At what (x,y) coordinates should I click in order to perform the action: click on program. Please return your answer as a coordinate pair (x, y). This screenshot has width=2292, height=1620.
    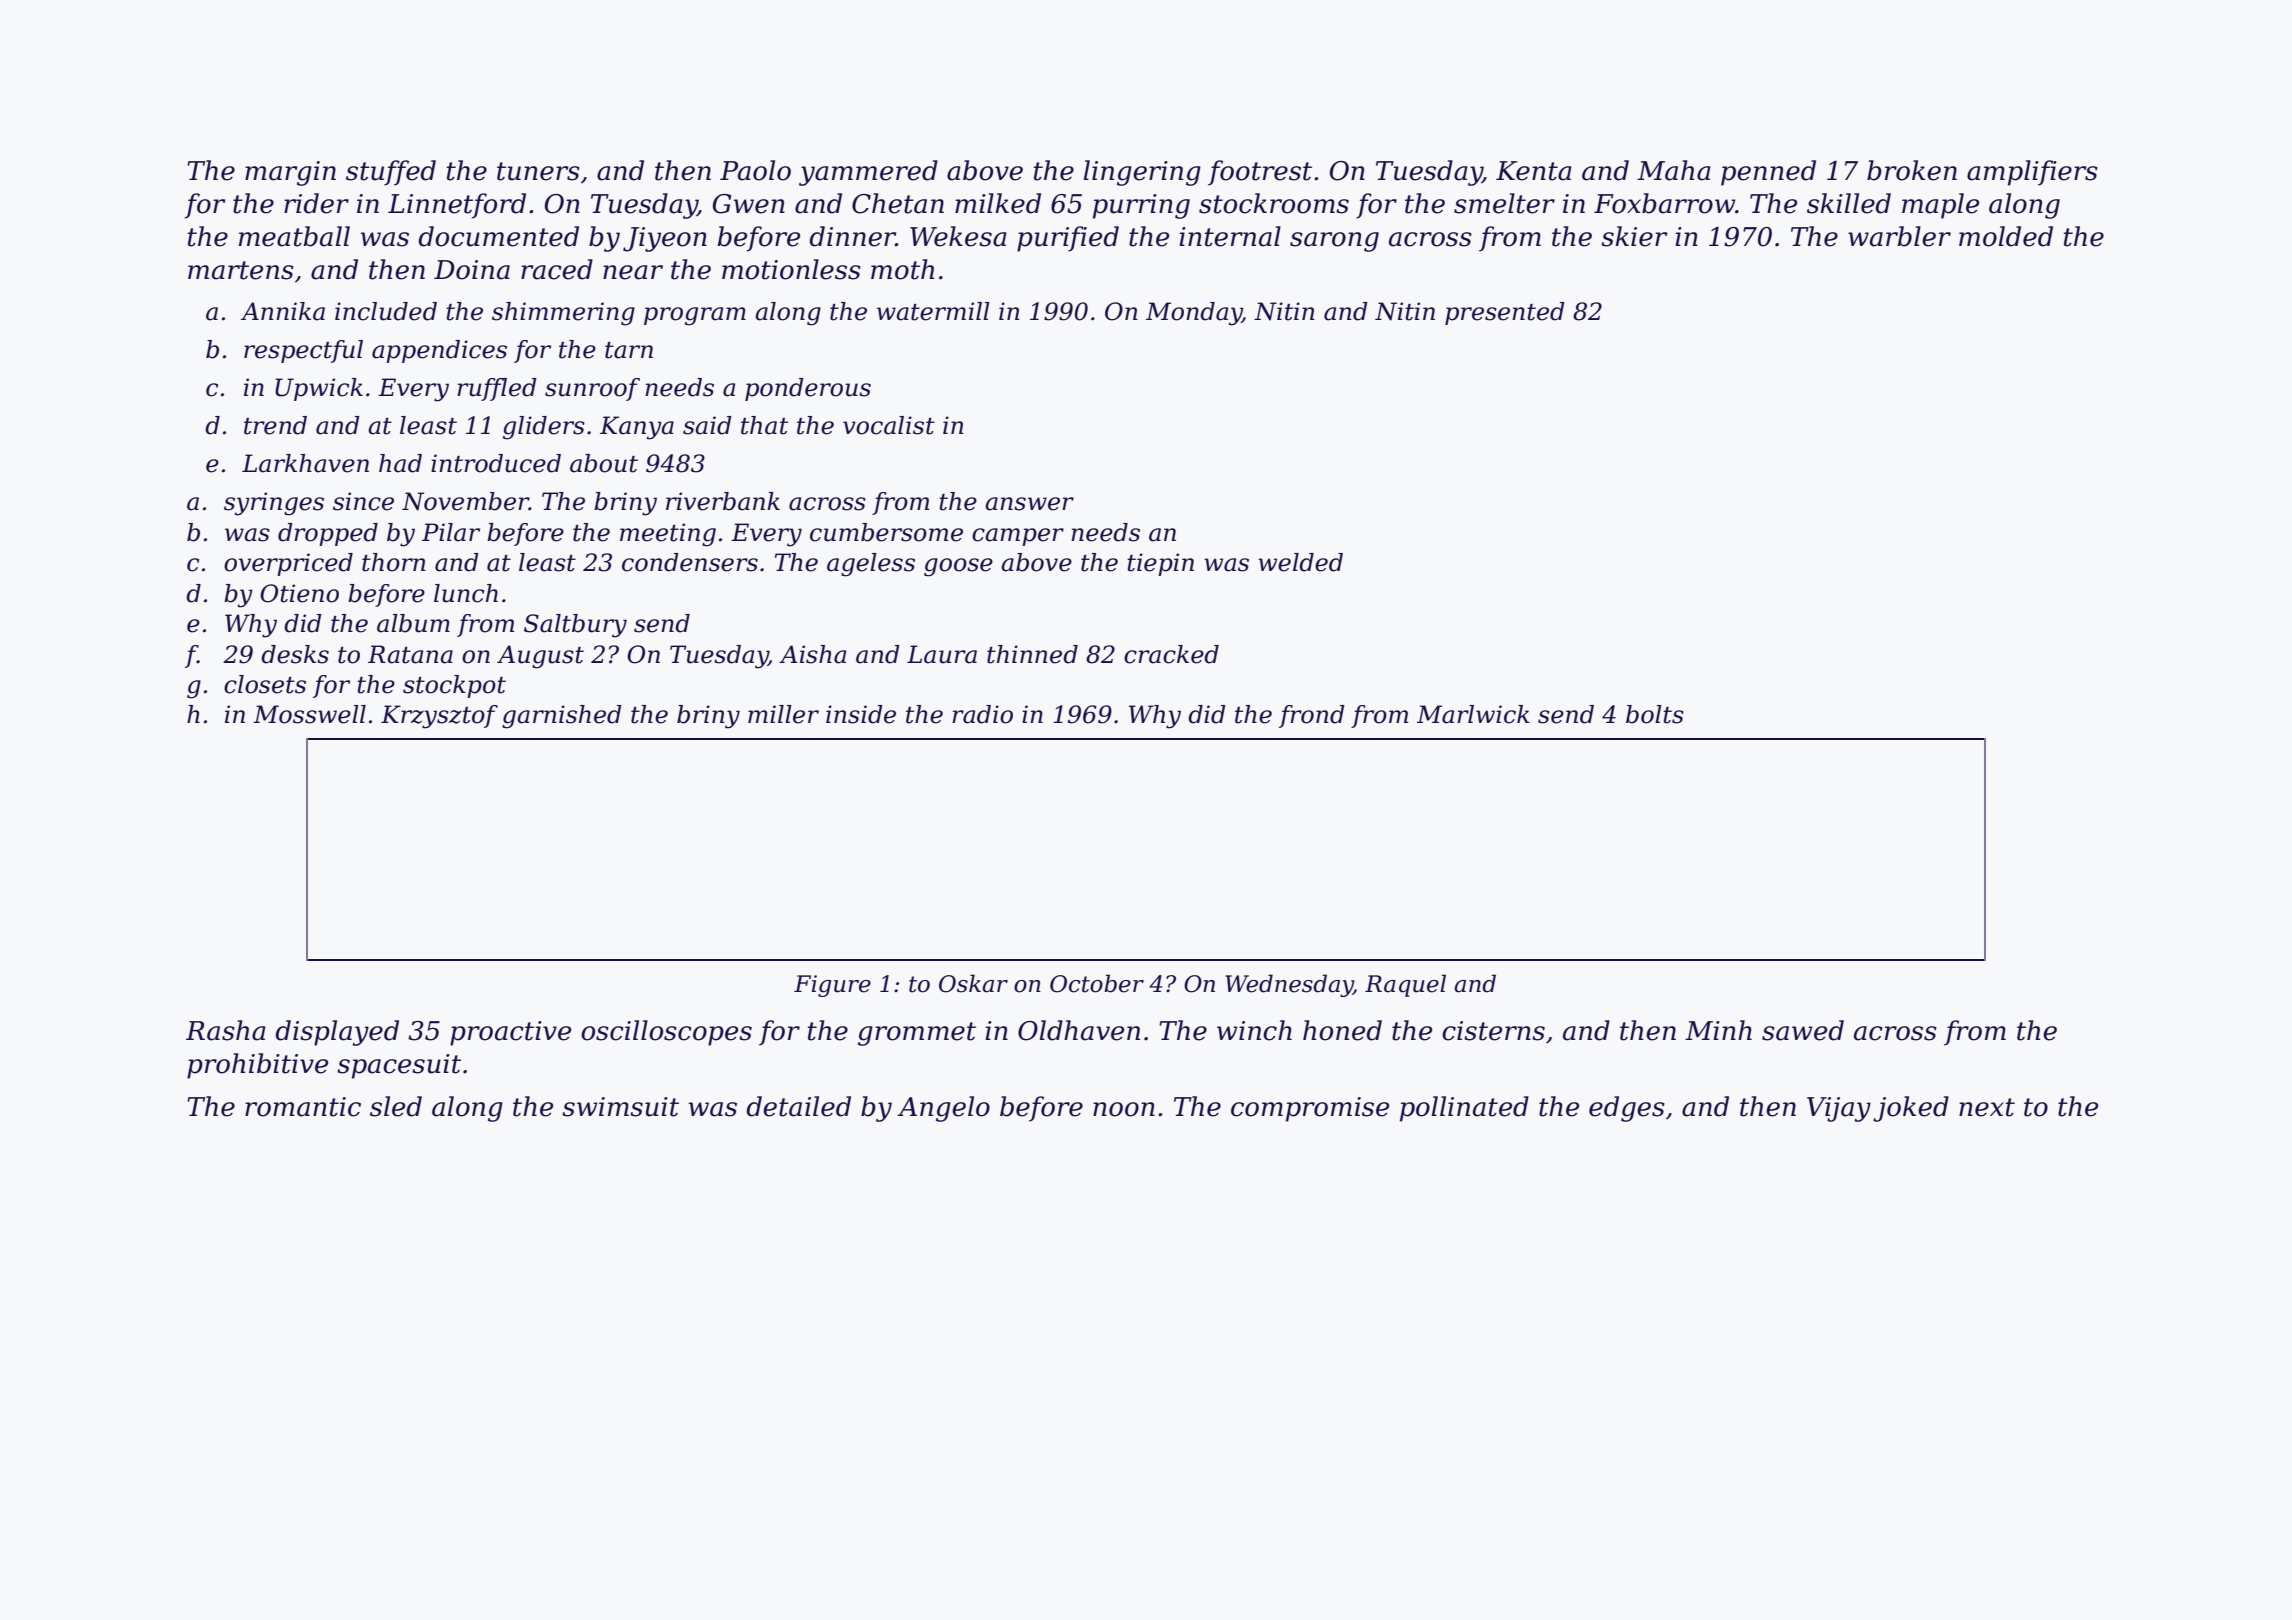
    Looking at the image, I should click on (695, 316).
